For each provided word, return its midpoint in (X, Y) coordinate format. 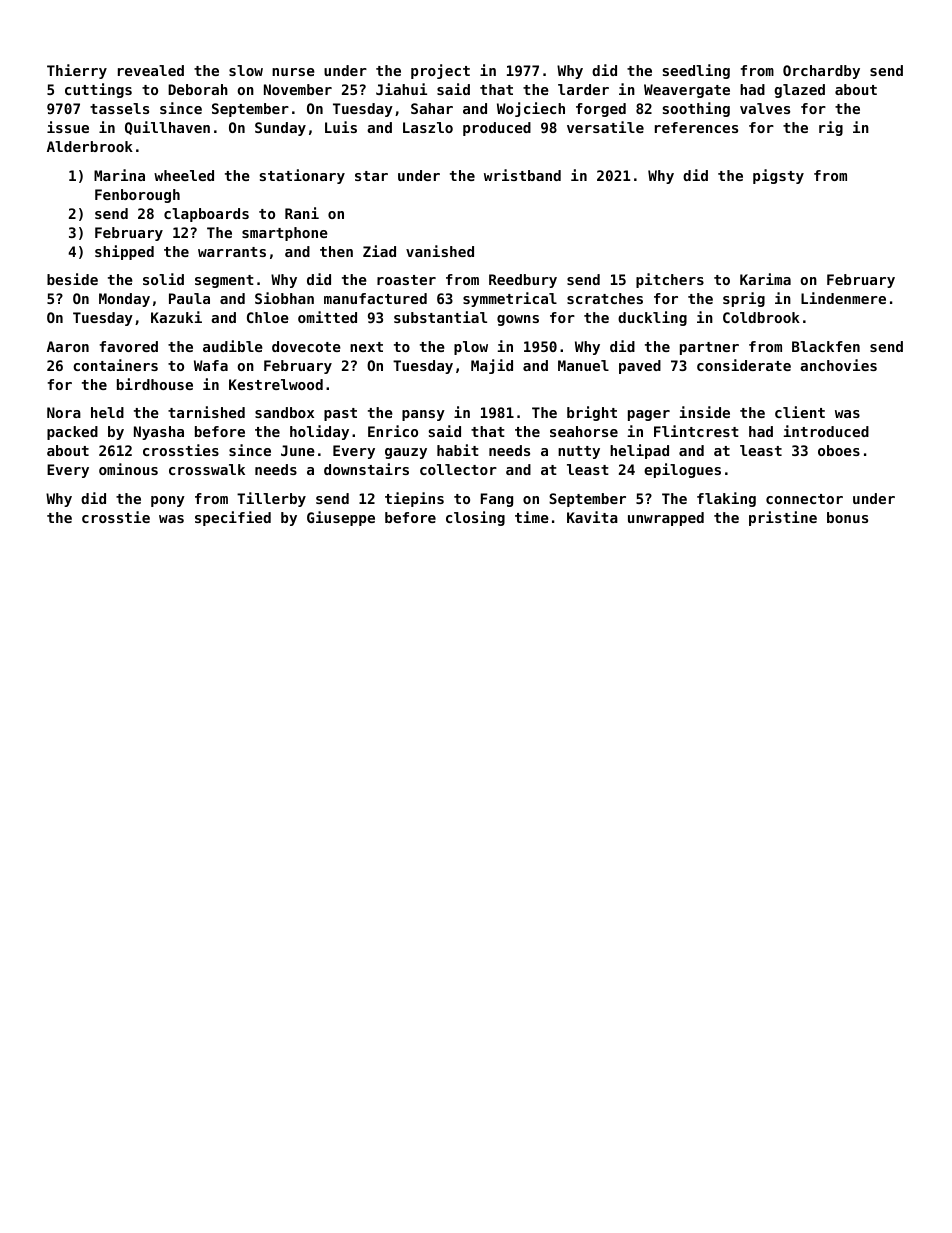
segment (224, 281)
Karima (765, 279)
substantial (440, 317)
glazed (799, 91)
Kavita (592, 517)
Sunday (280, 129)
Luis (341, 127)
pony (168, 501)
